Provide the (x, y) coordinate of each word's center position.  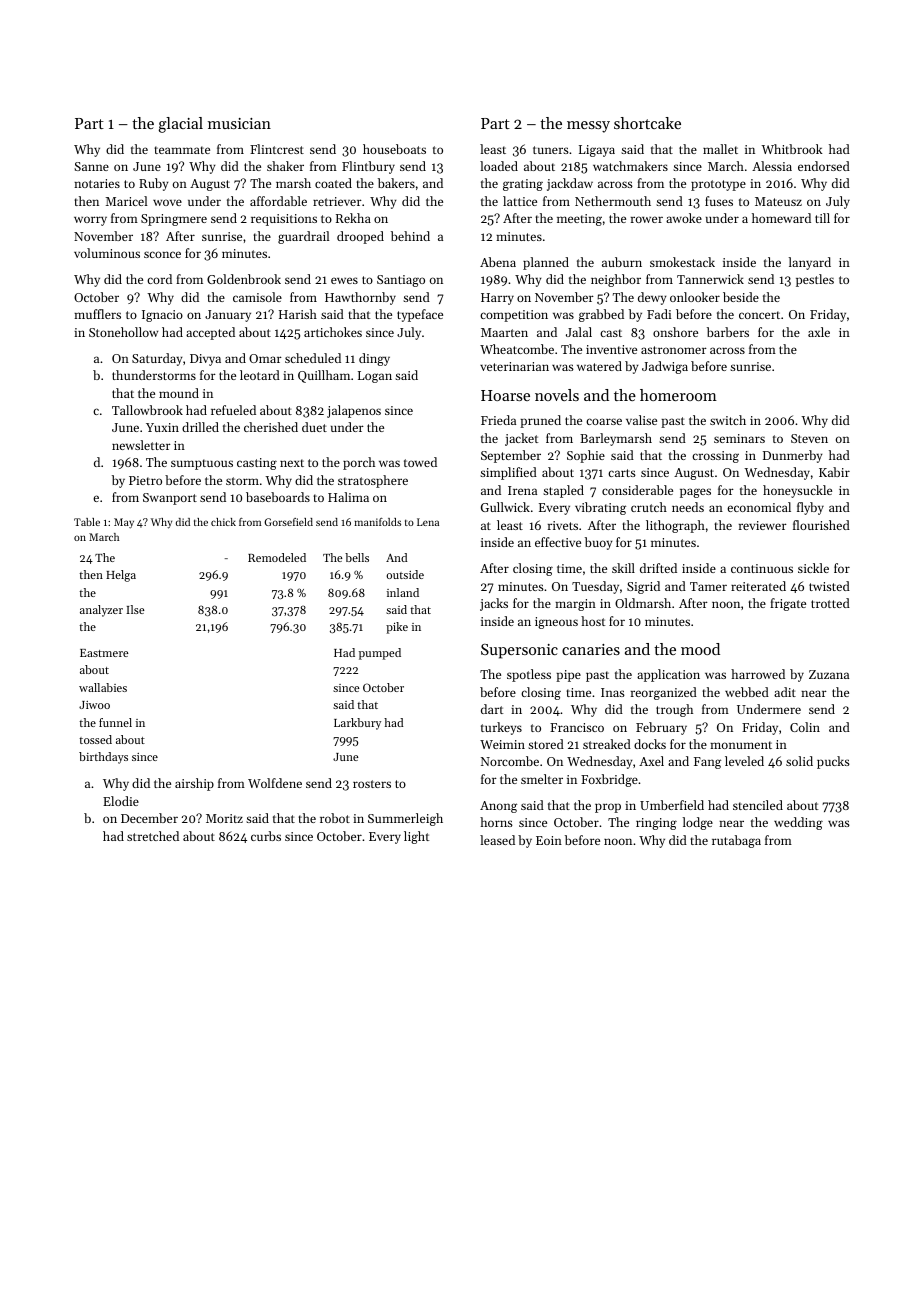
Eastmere (104, 653)
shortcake (647, 123)
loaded (499, 166)
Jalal (579, 332)
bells (357, 557)
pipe (568, 676)
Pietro (145, 480)
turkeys (501, 728)
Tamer (708, 586)
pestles (815, 280)
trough (674, 710)
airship (194, 784)
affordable (278, 201)
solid (799, 761)
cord (159, 279)
